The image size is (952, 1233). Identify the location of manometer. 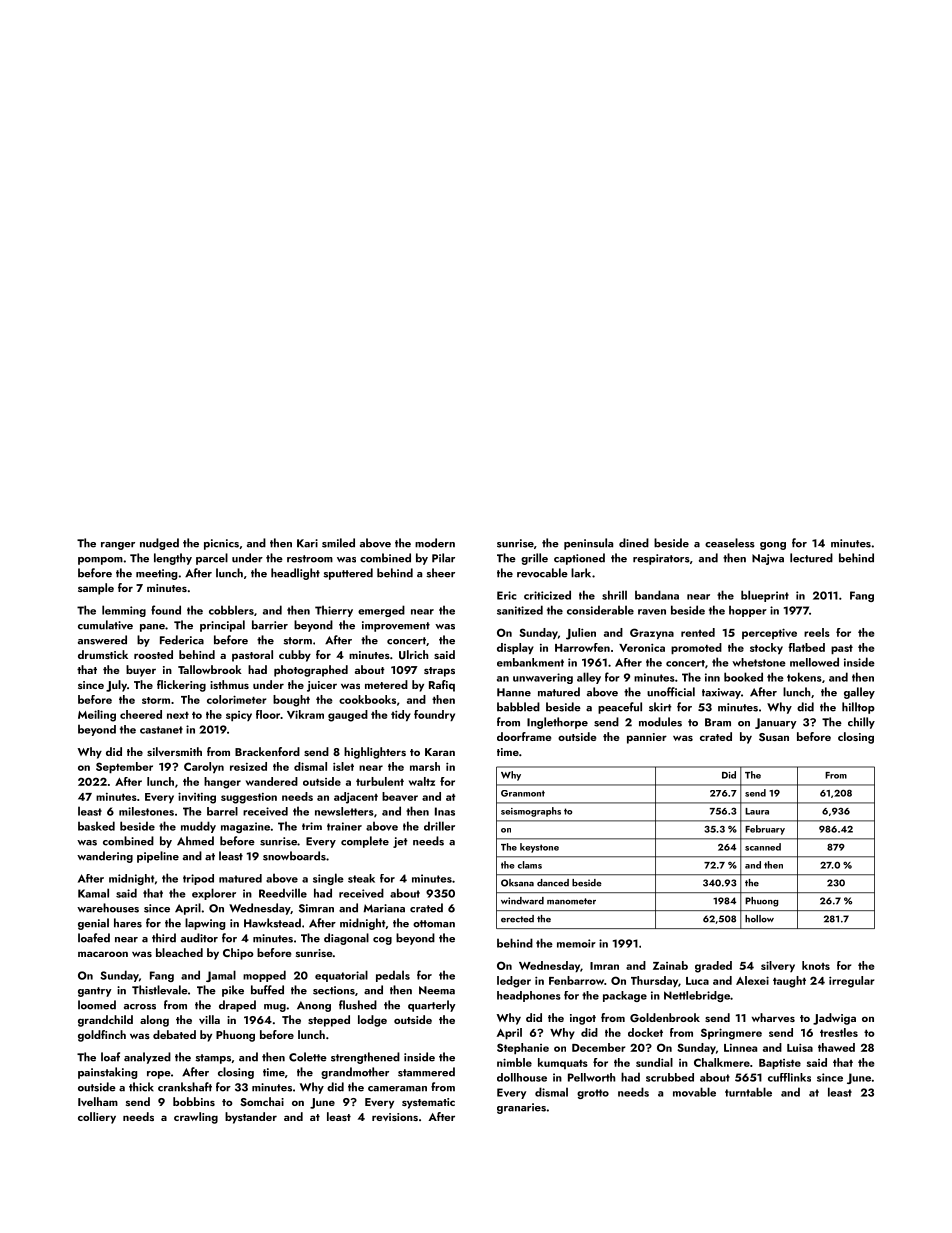
(571, 901).
